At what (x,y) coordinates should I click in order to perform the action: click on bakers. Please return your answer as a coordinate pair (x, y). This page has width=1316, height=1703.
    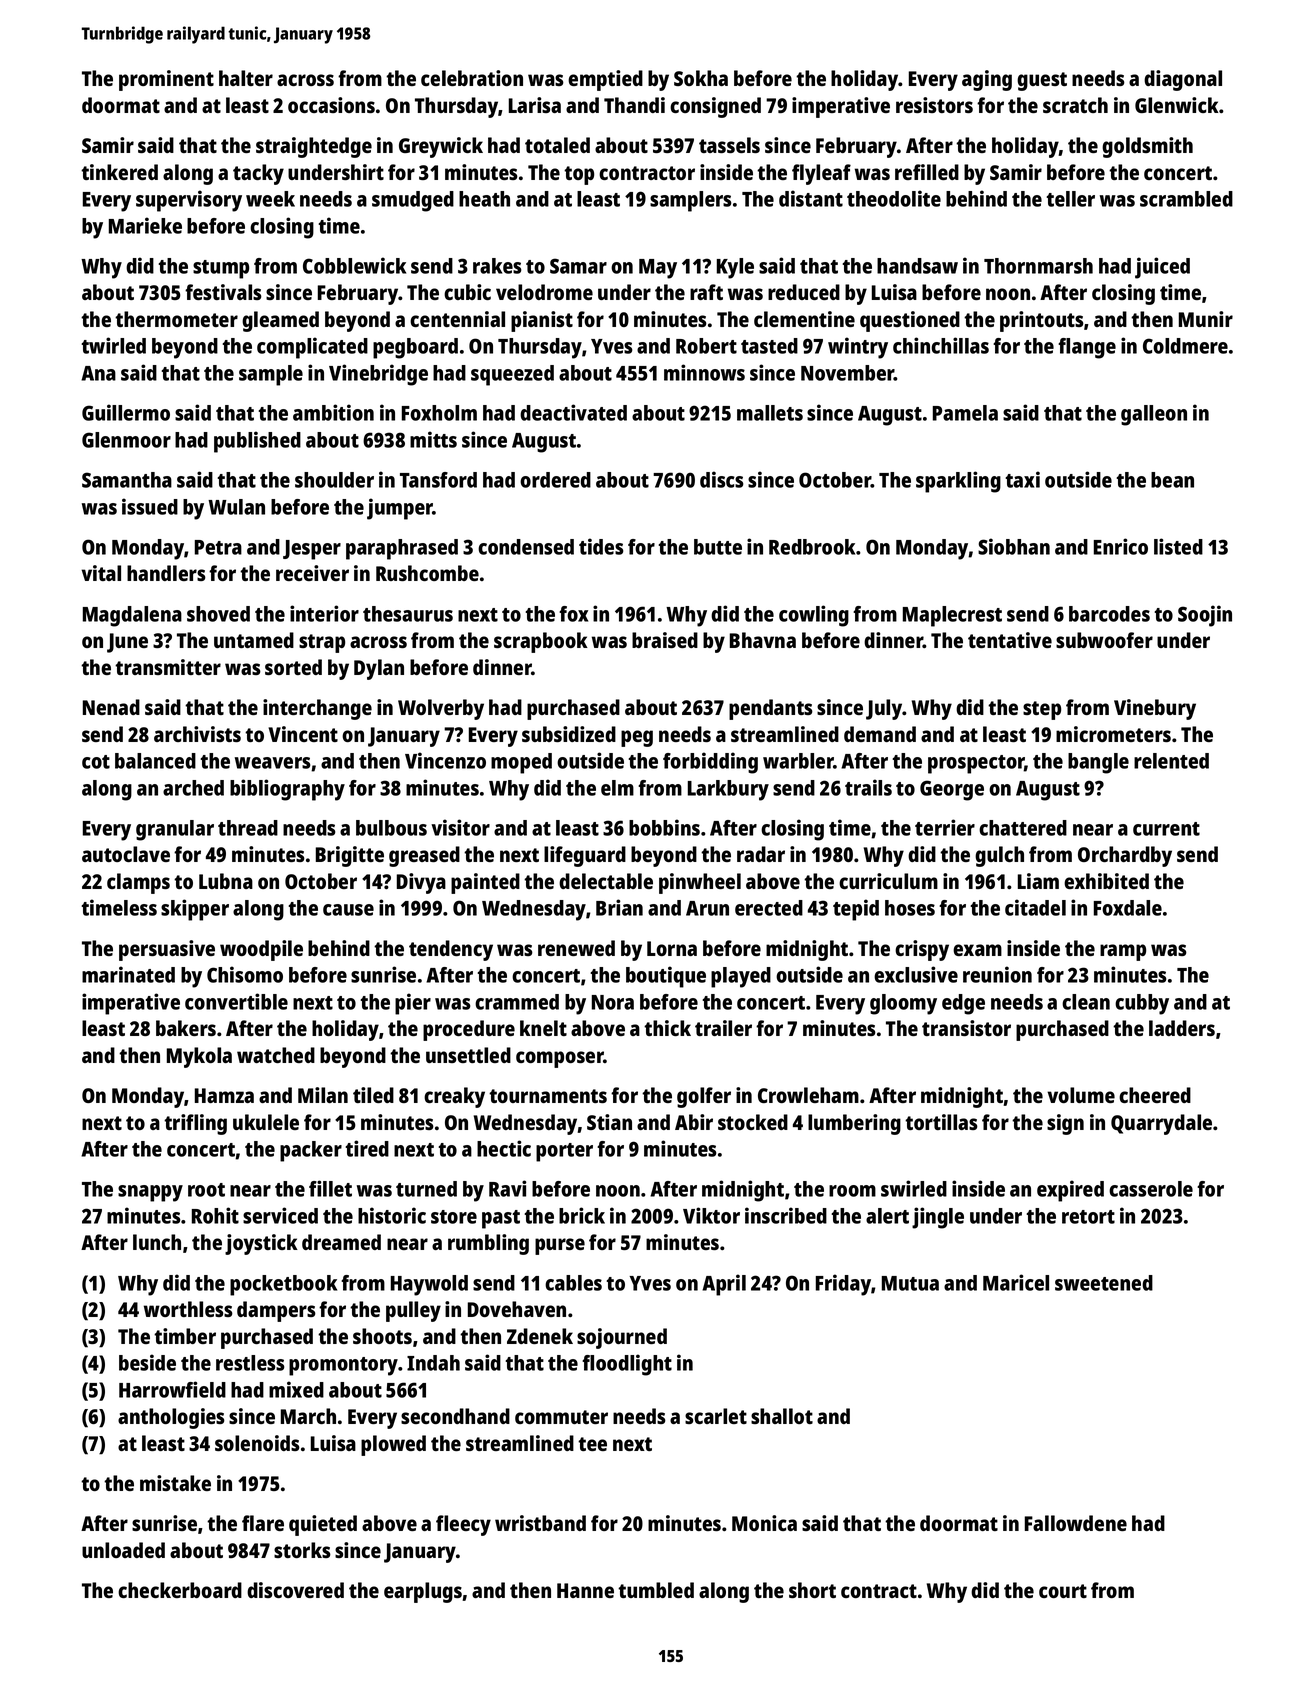
    Looking at the image, I should click on (186, 1028).
